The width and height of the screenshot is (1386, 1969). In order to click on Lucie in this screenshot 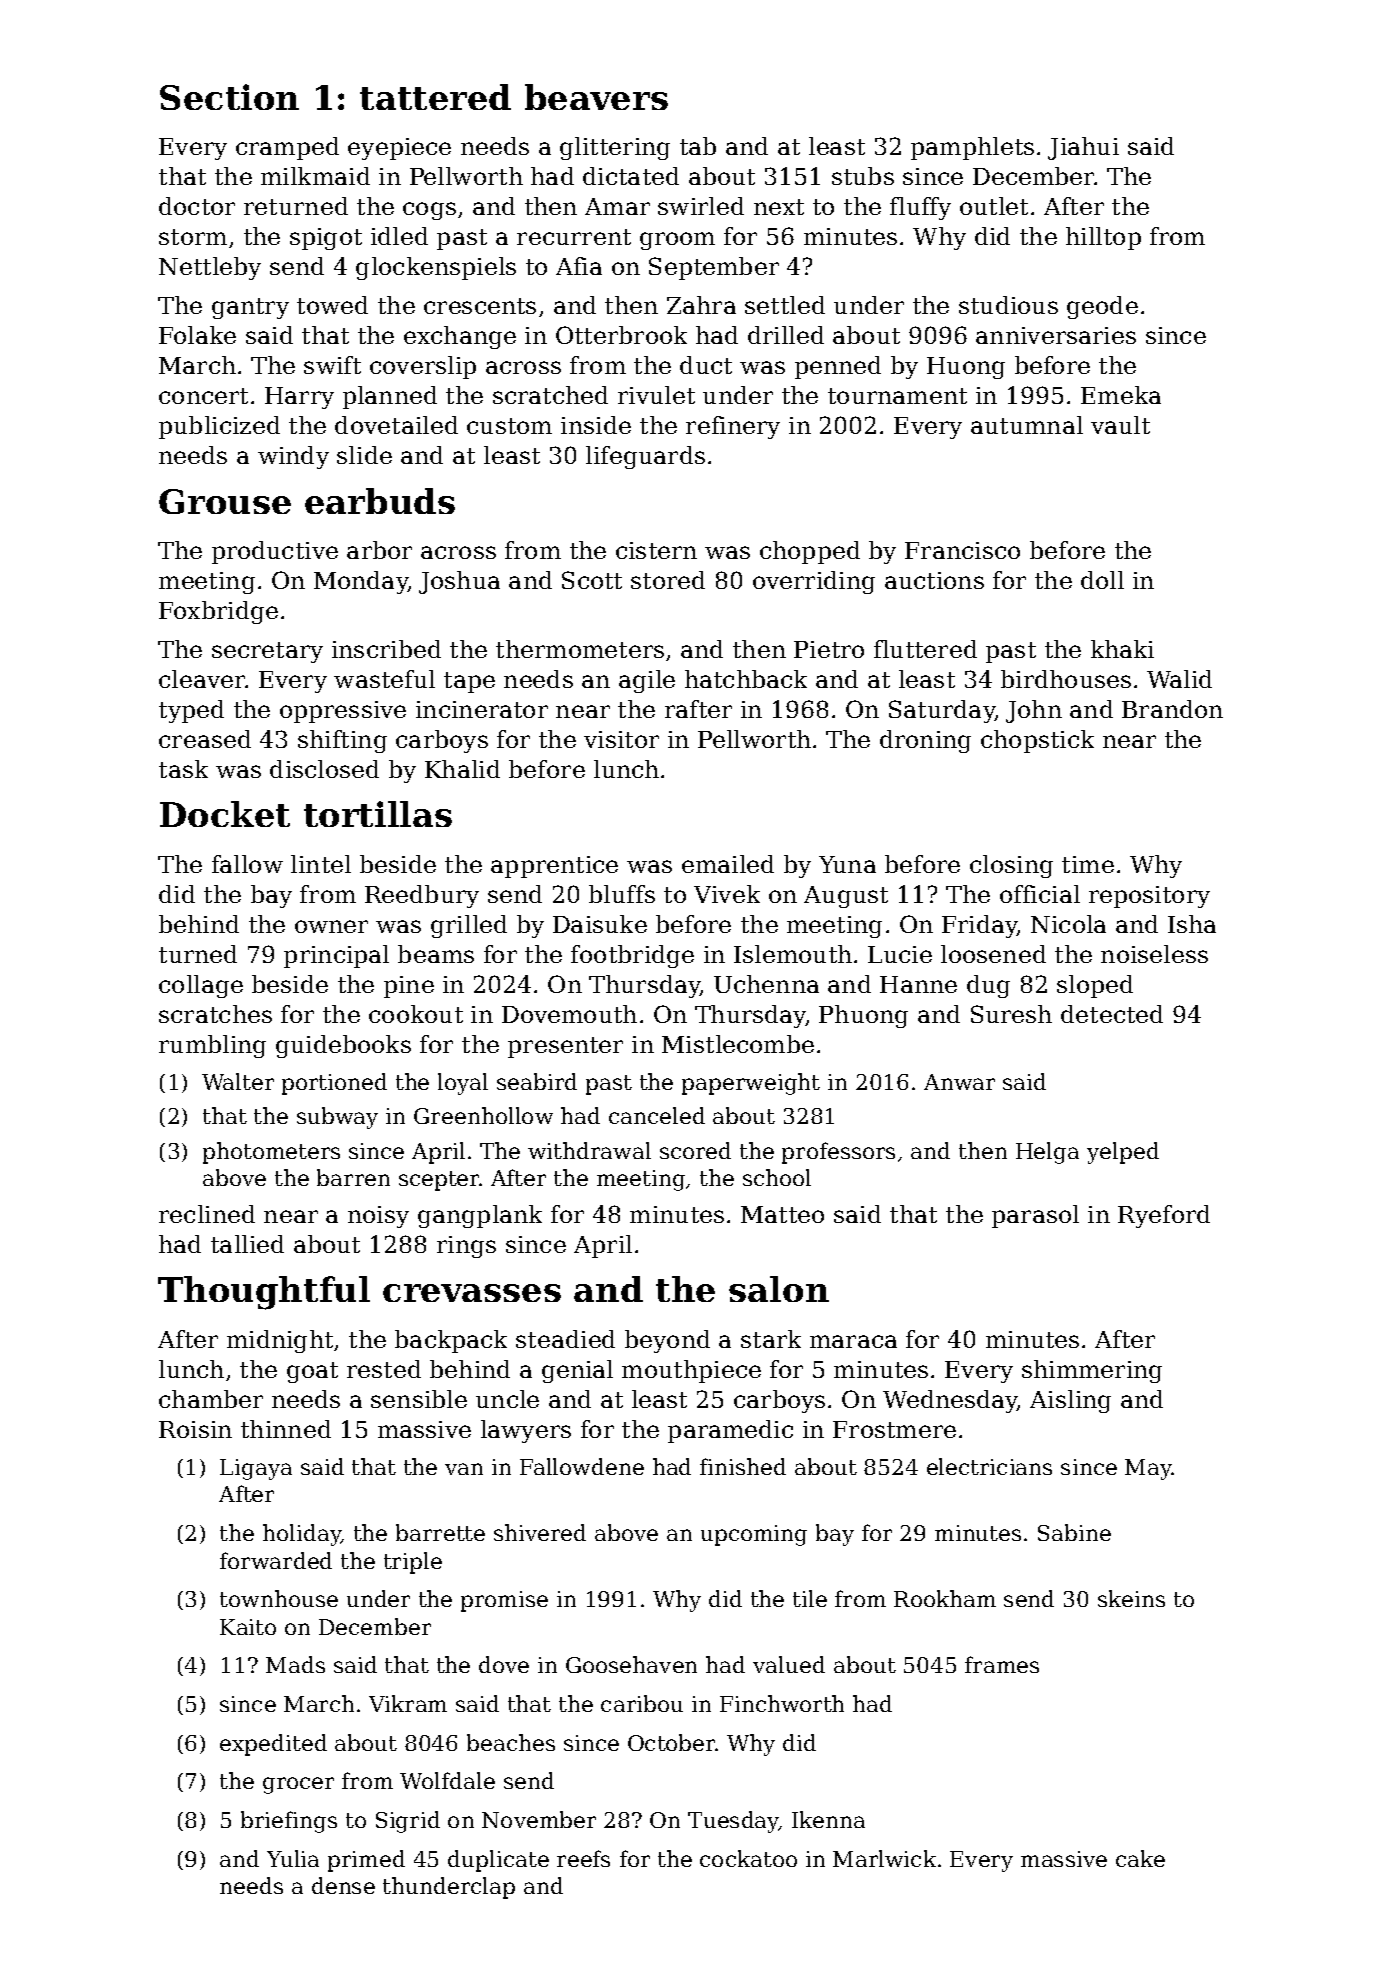, I will do `click(900, 954)`.
